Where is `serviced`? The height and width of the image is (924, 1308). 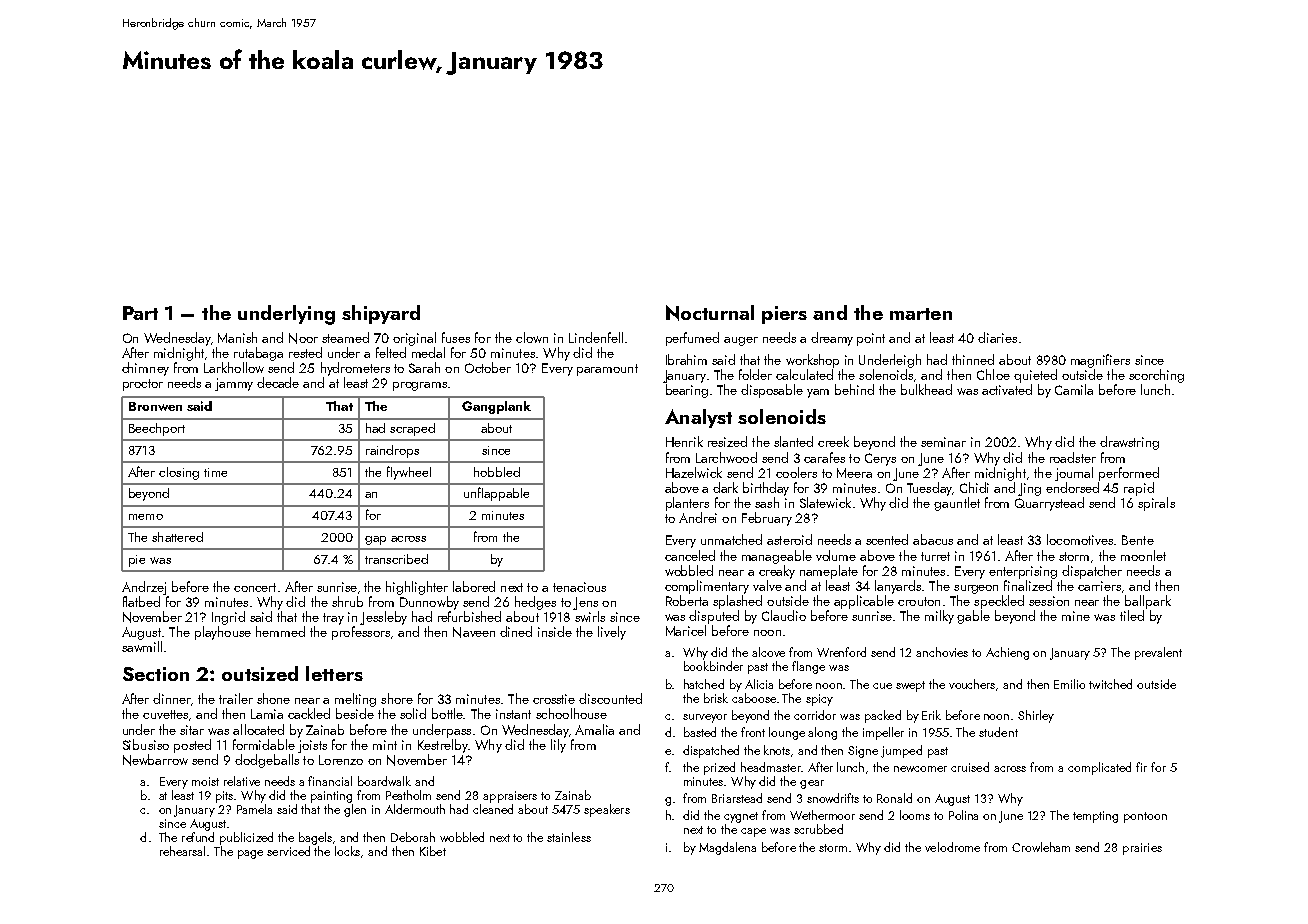
serviced is located at coordinates (288, 851).
